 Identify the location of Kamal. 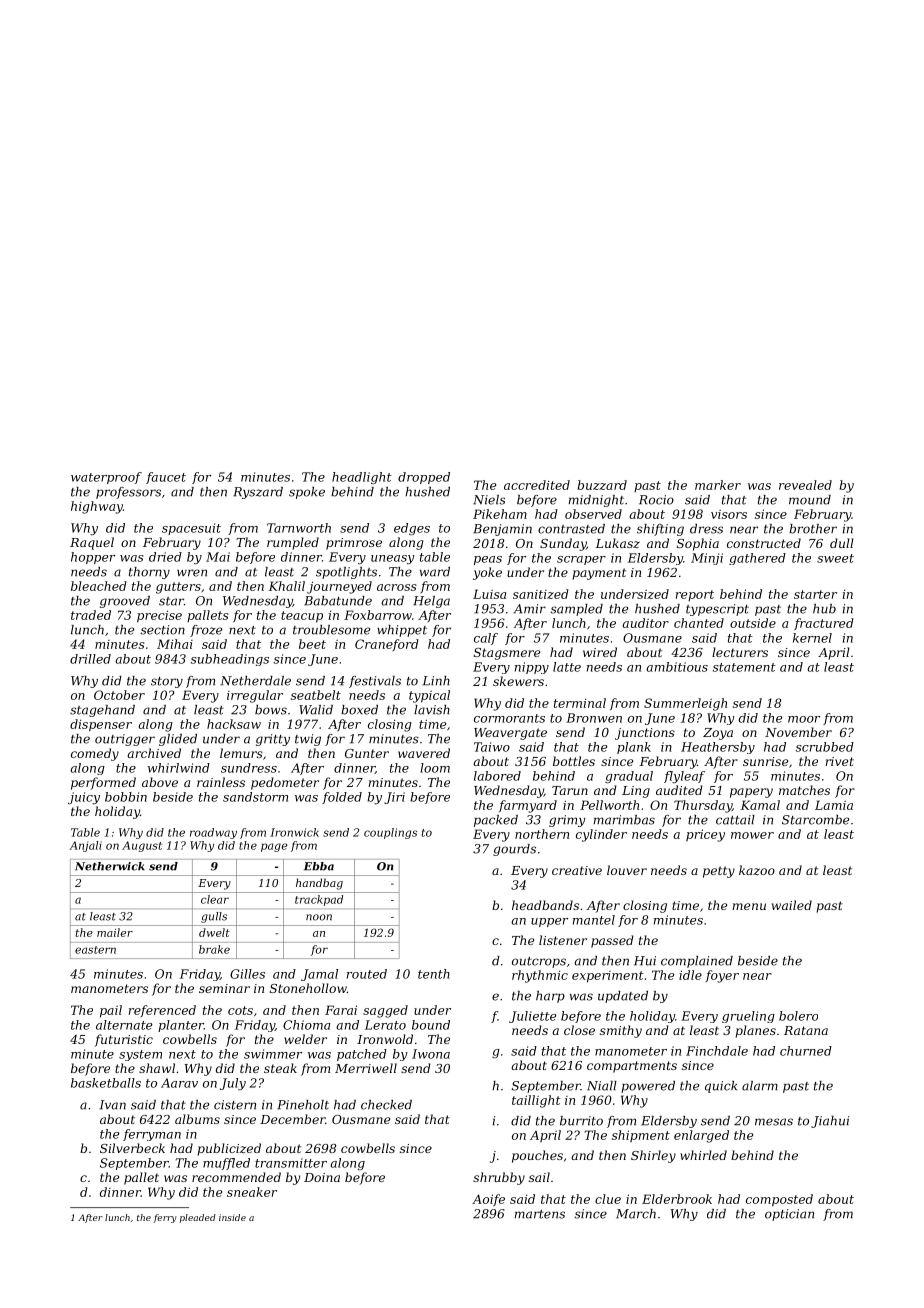
(760, 805).
